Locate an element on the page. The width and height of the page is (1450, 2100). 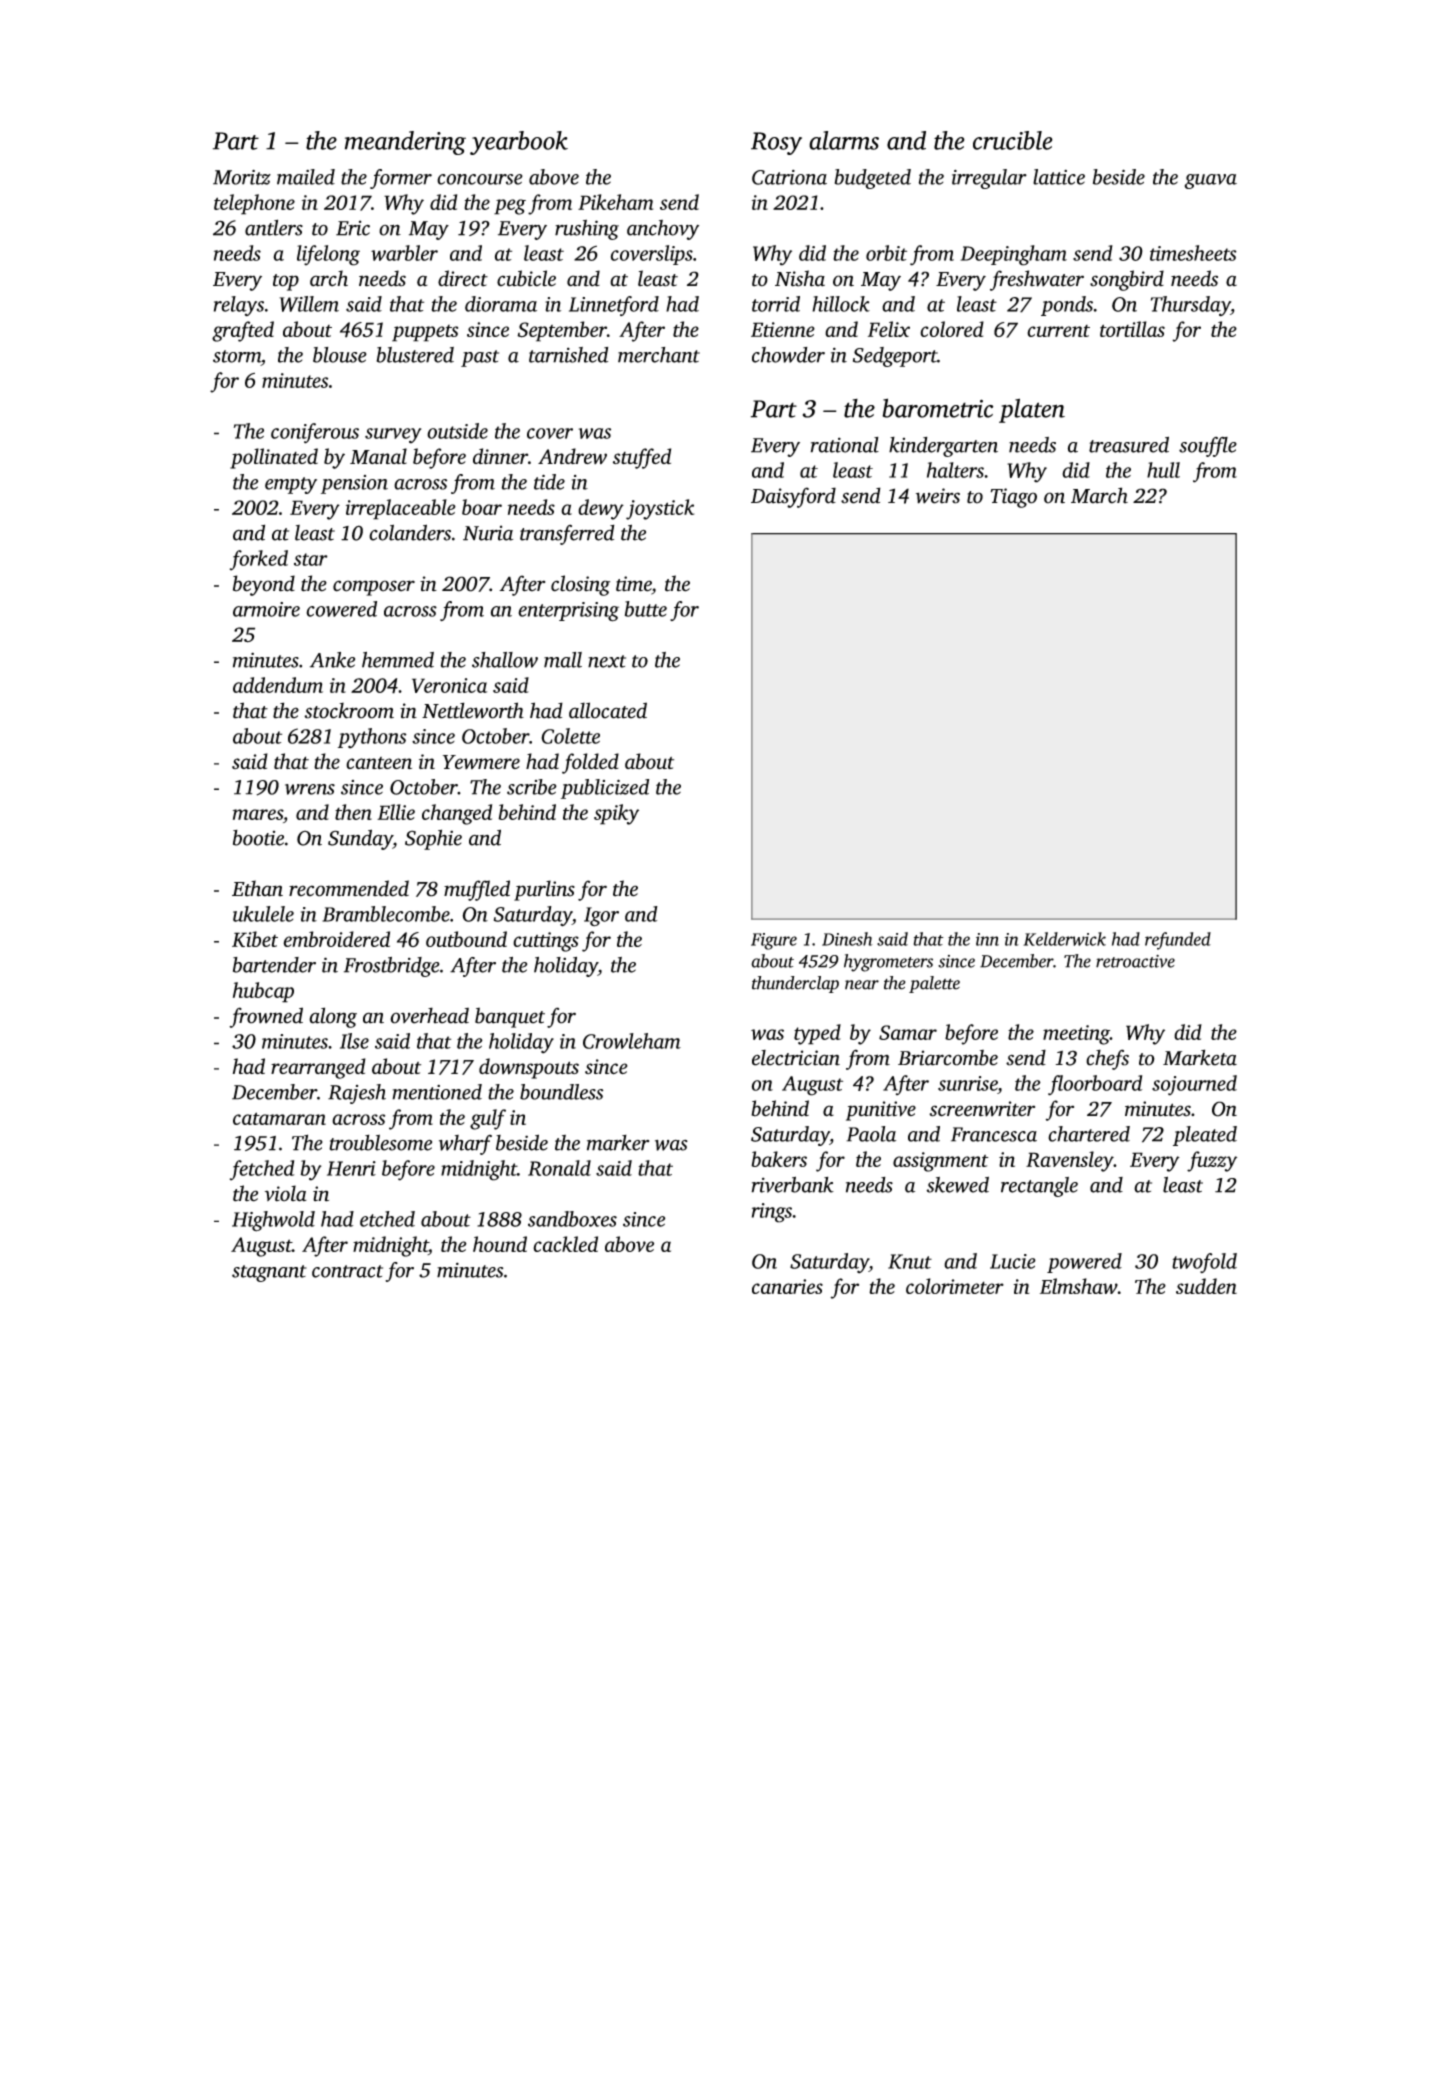
changed is located at coordinates (457, 814).
